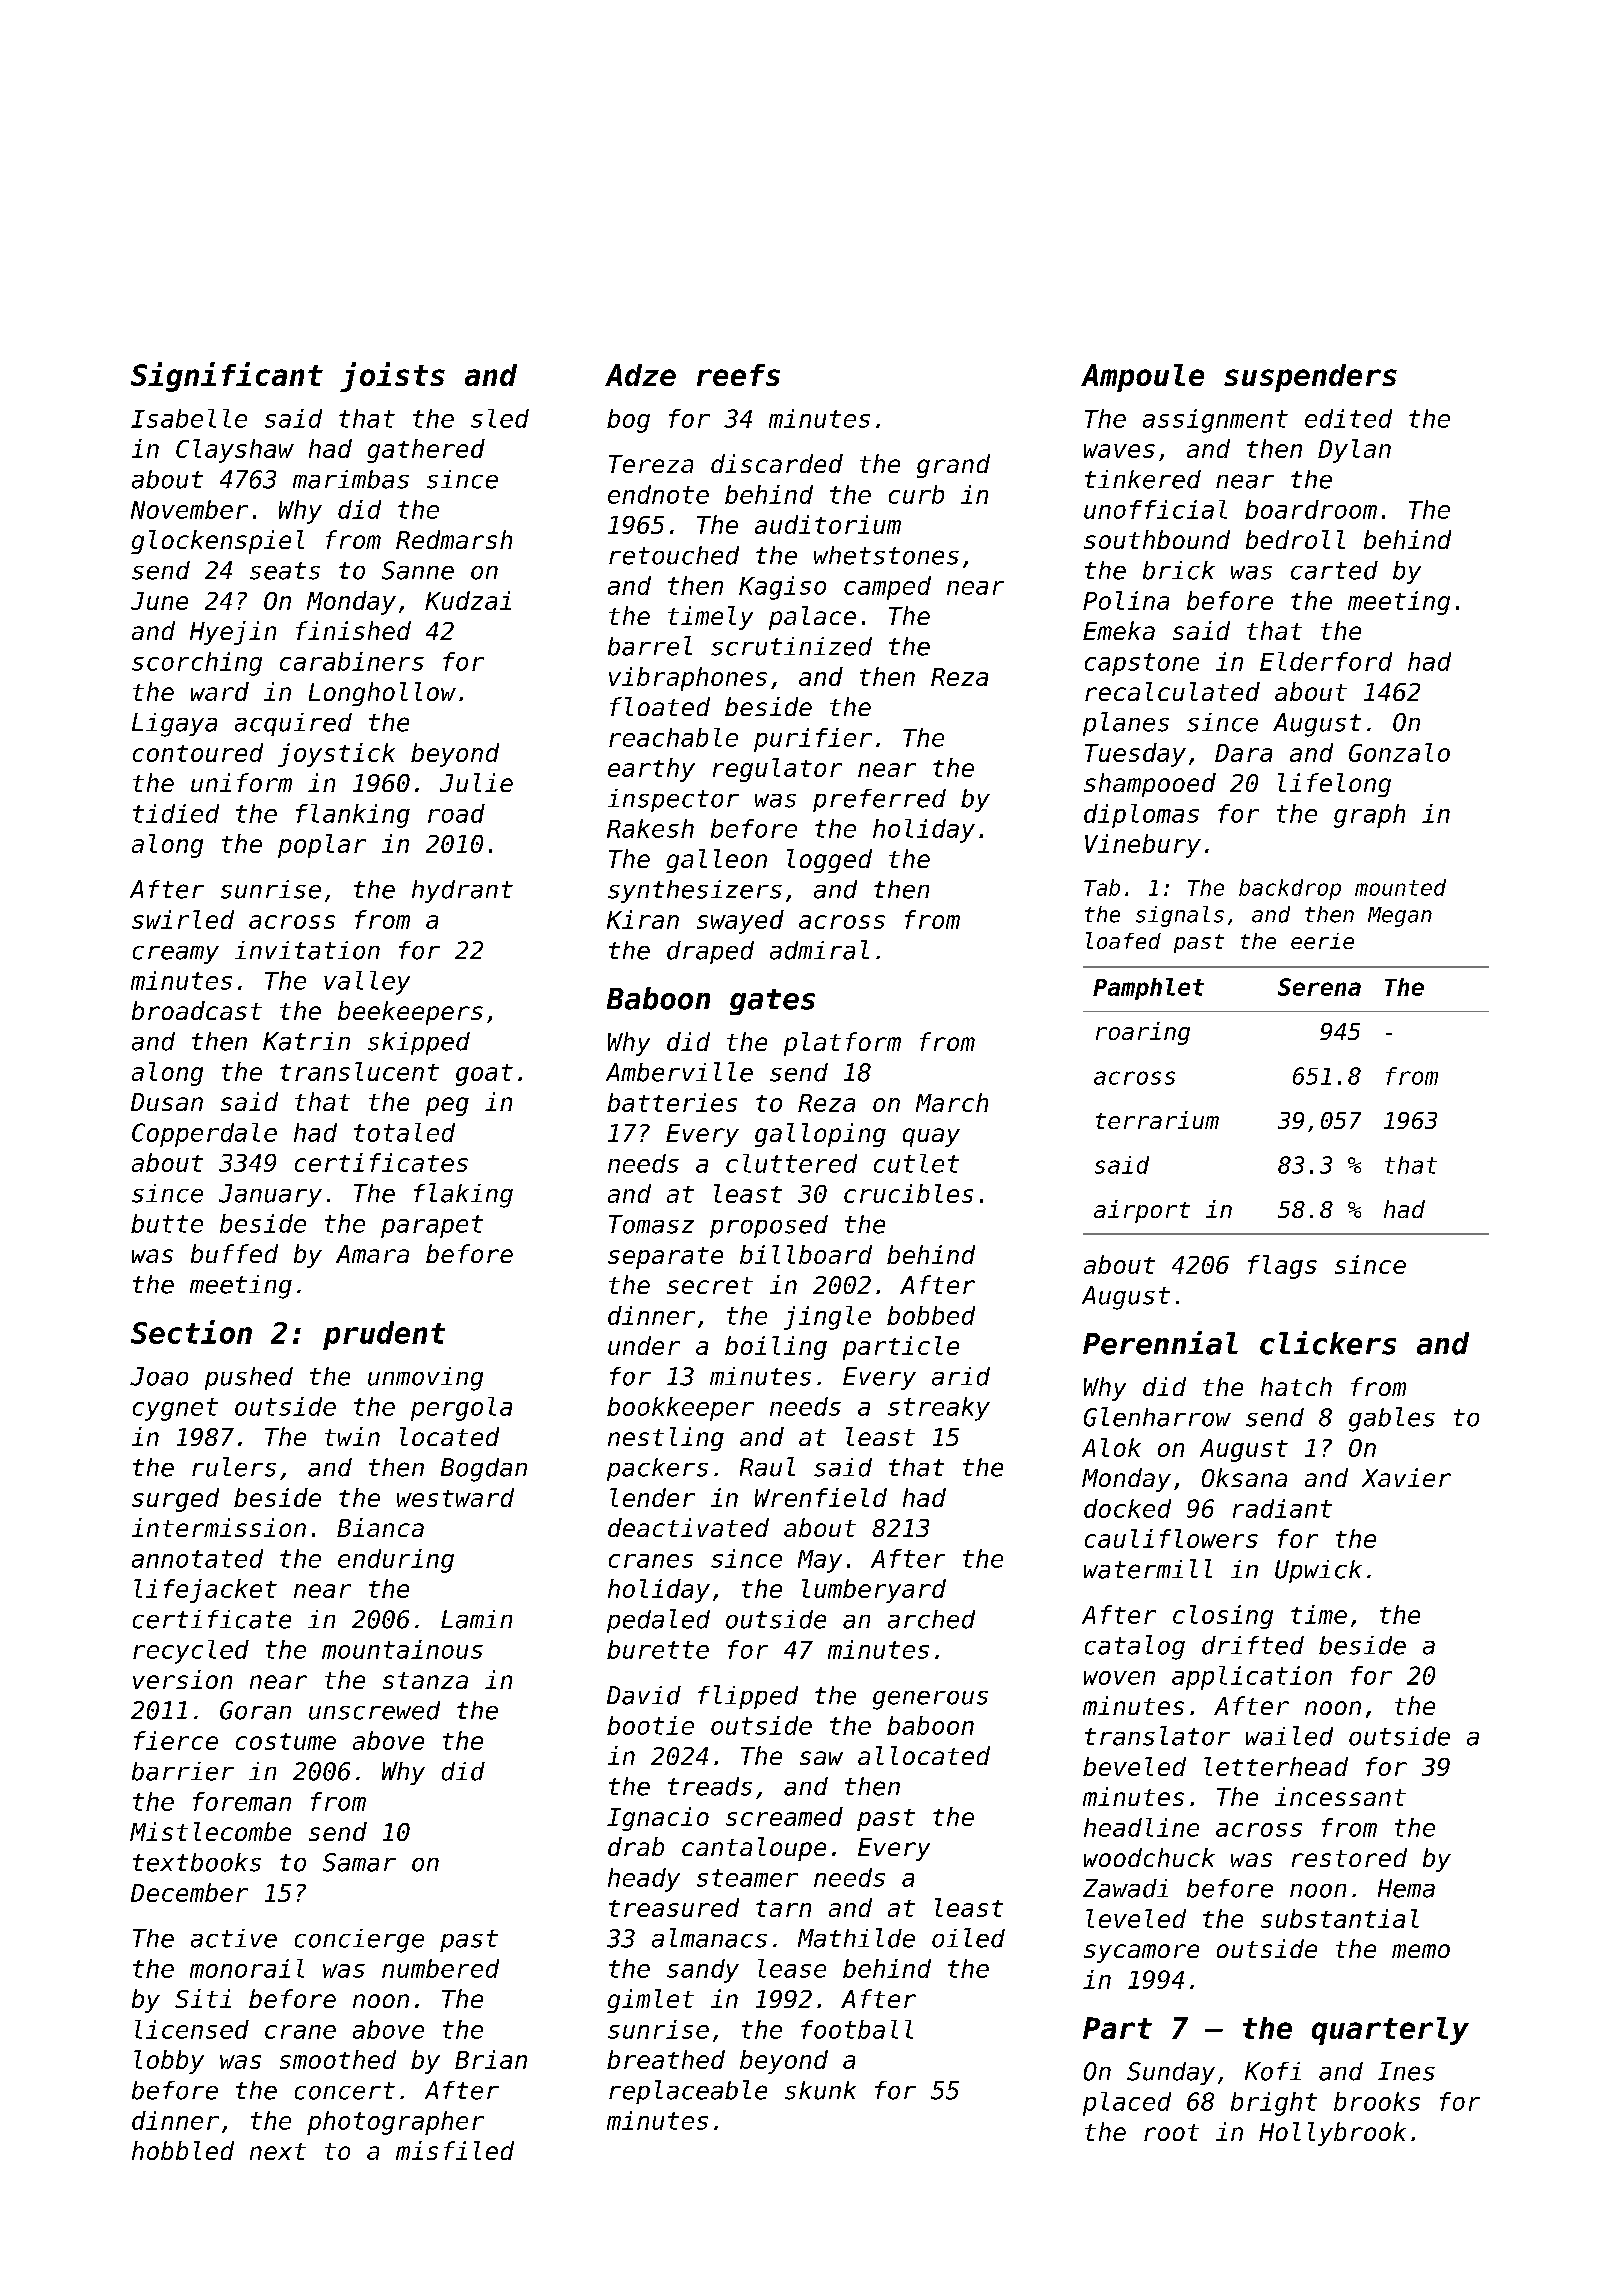 The height and width of the screenshot is (2292, 1620). I want to click on Xavier, so click(1406, 1477).
